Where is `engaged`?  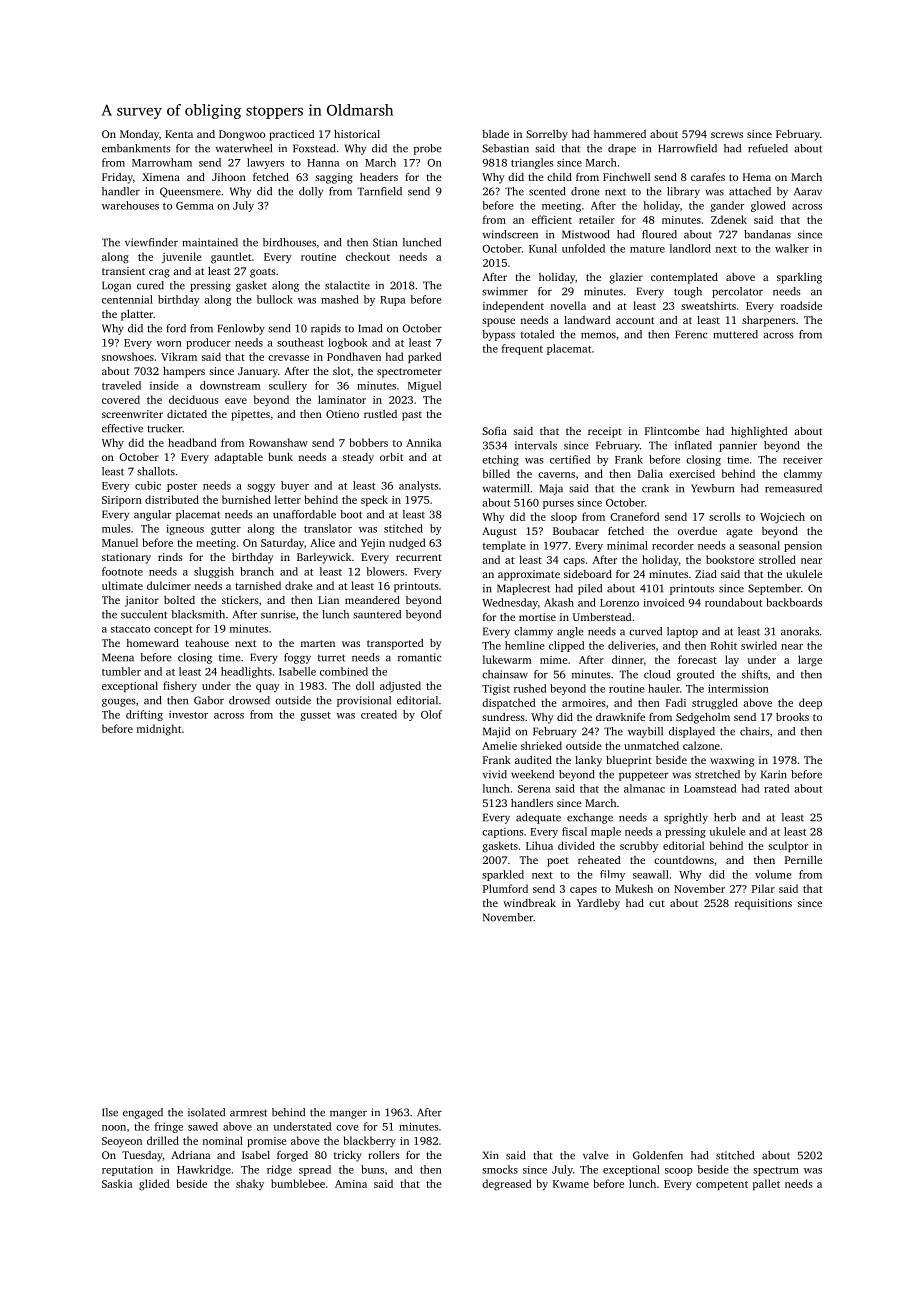 engaged is located at coordinates (143, 1113).
